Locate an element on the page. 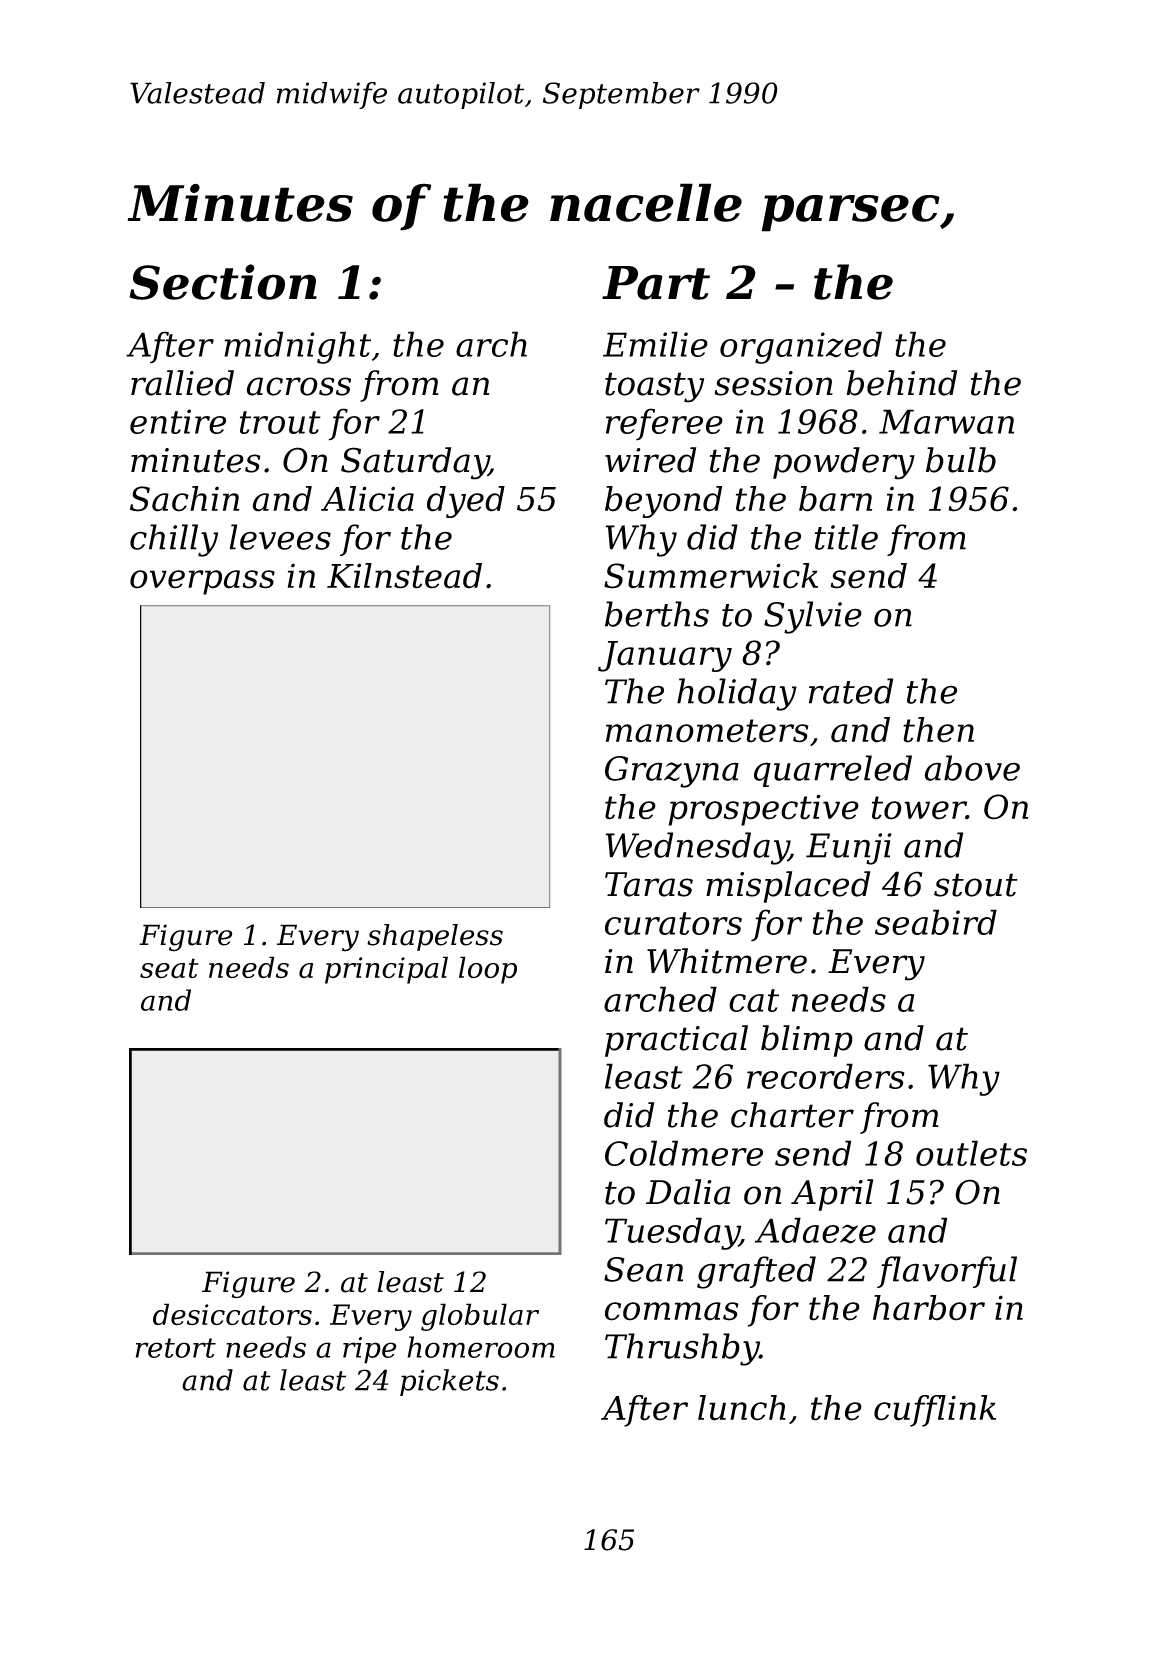 The width and height of the page is (1165, 1654). Part is located at coordinates (656, 283).
